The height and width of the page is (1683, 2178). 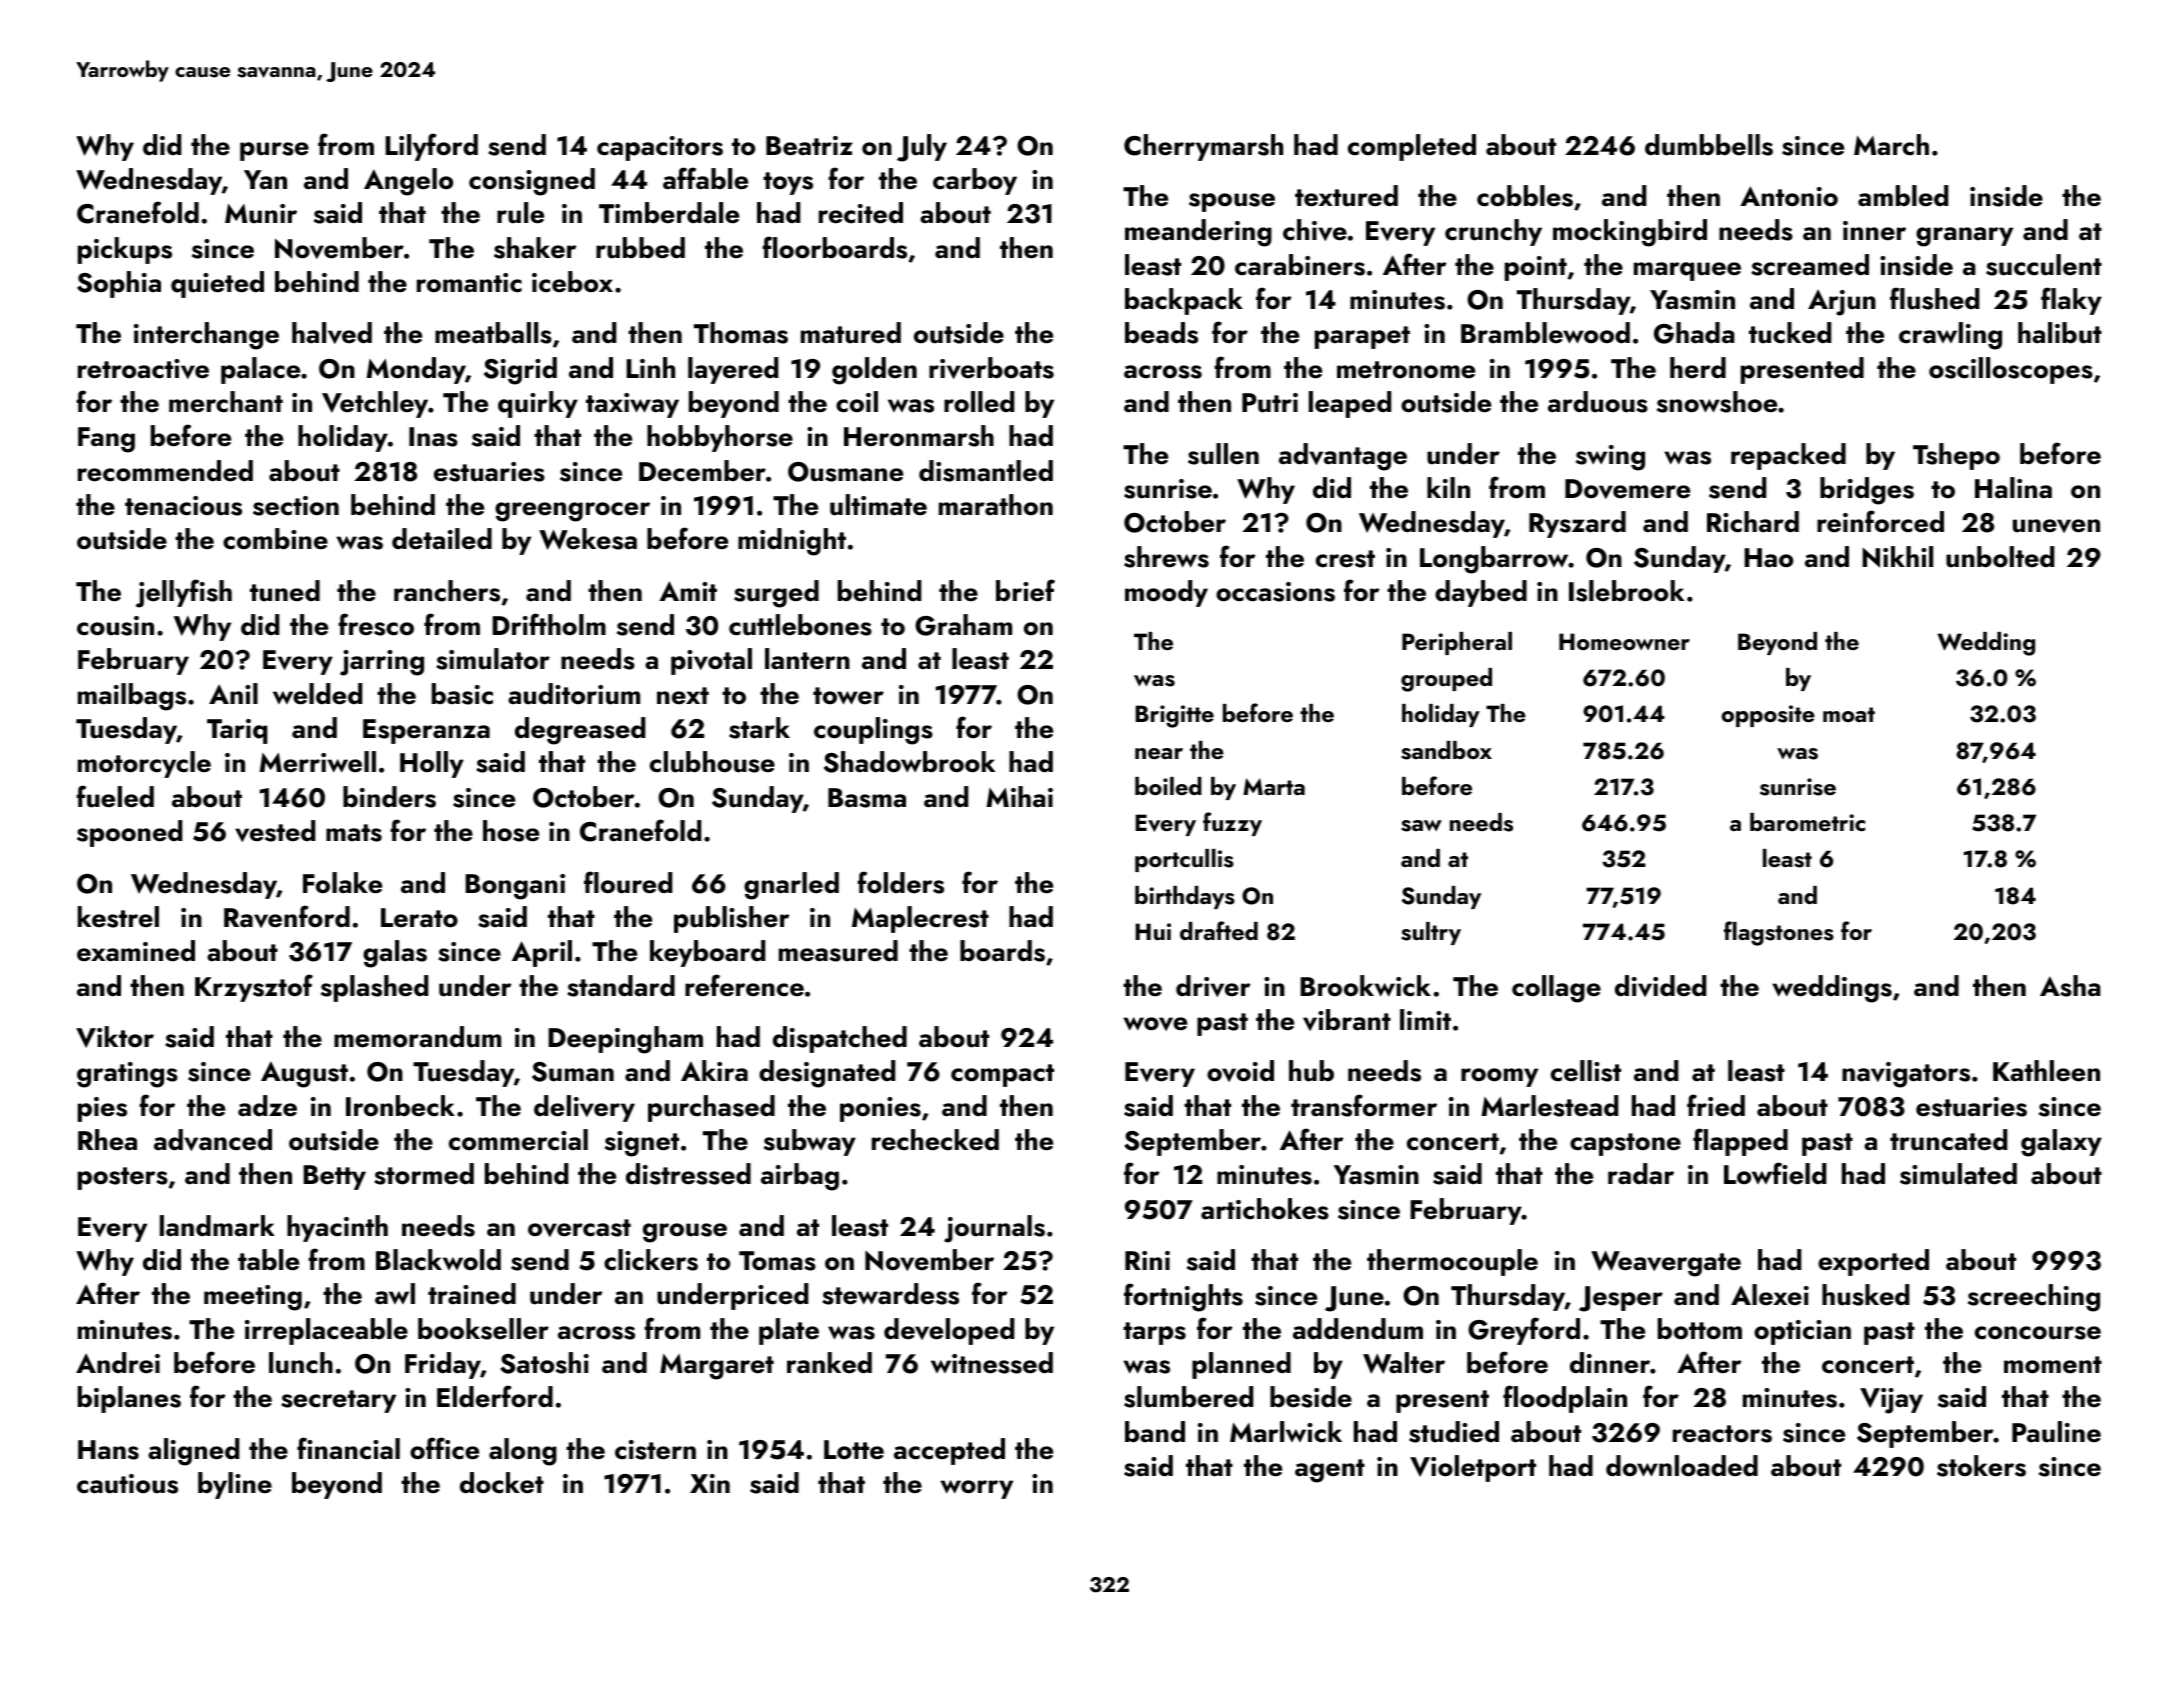 I want to click on dispatched, so click(x=840, y=1039).
